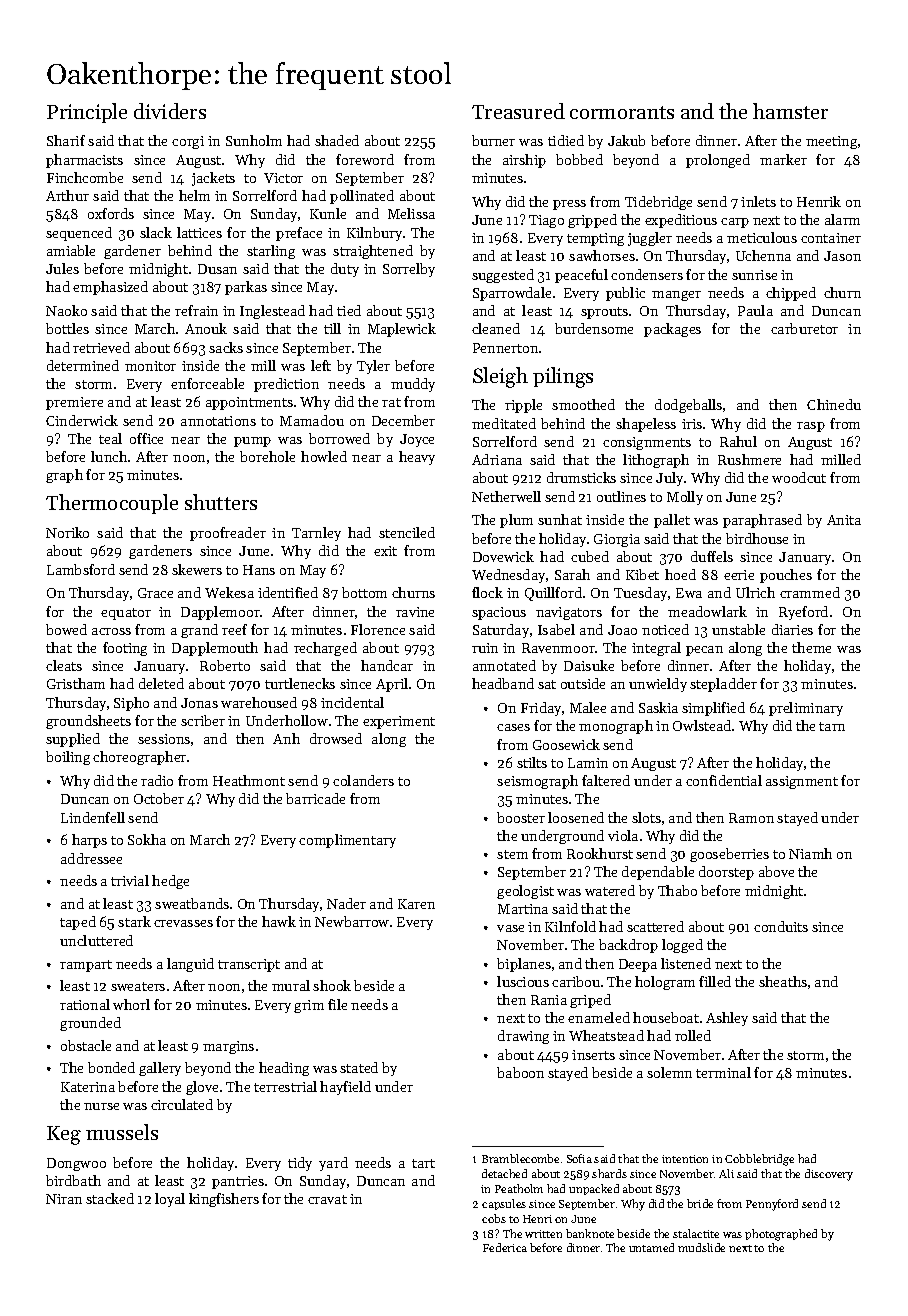  Describe the element at coordinates (783, 981) in the screenshot. I see `sheaths` at that location.
